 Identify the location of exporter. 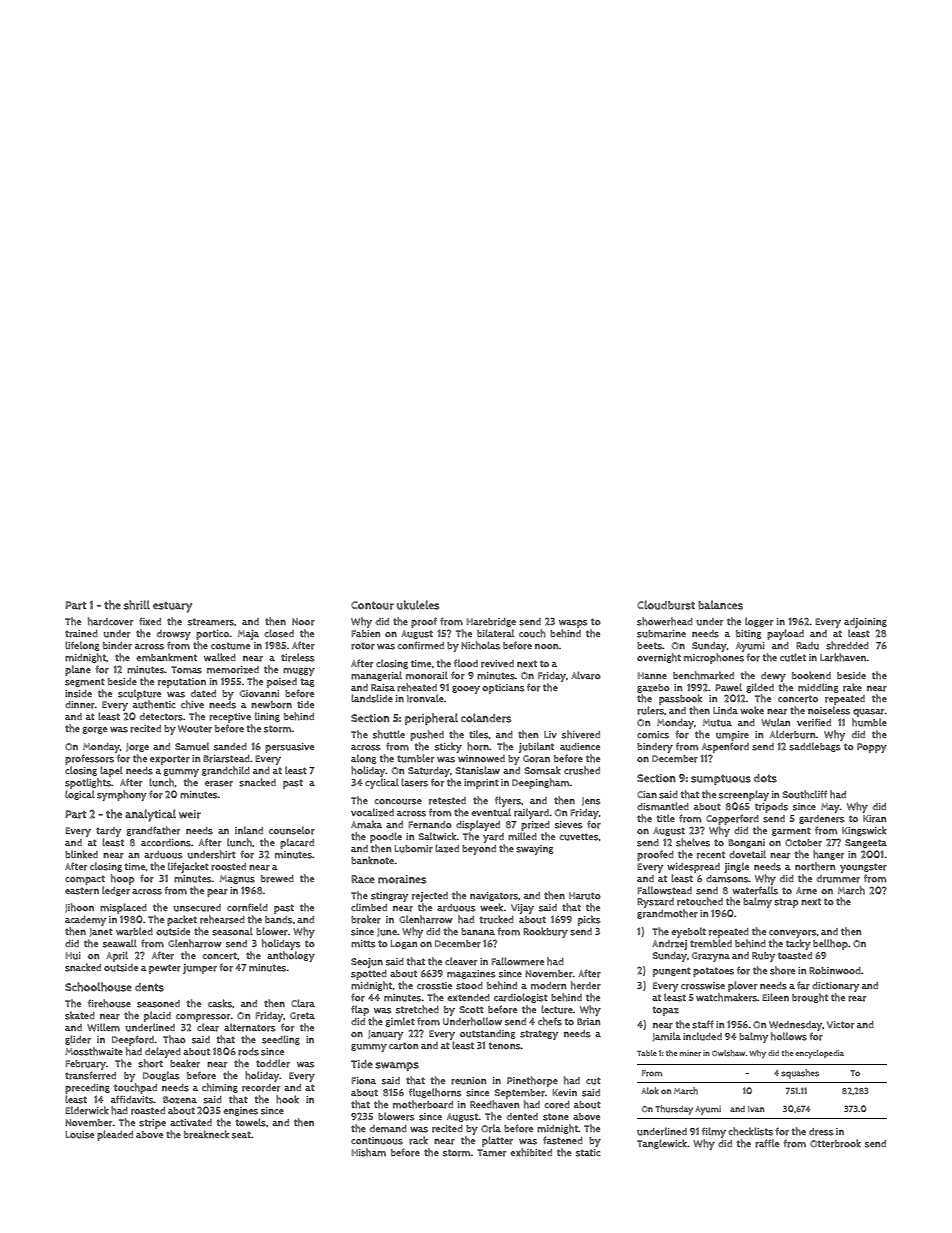
(170, 760).
